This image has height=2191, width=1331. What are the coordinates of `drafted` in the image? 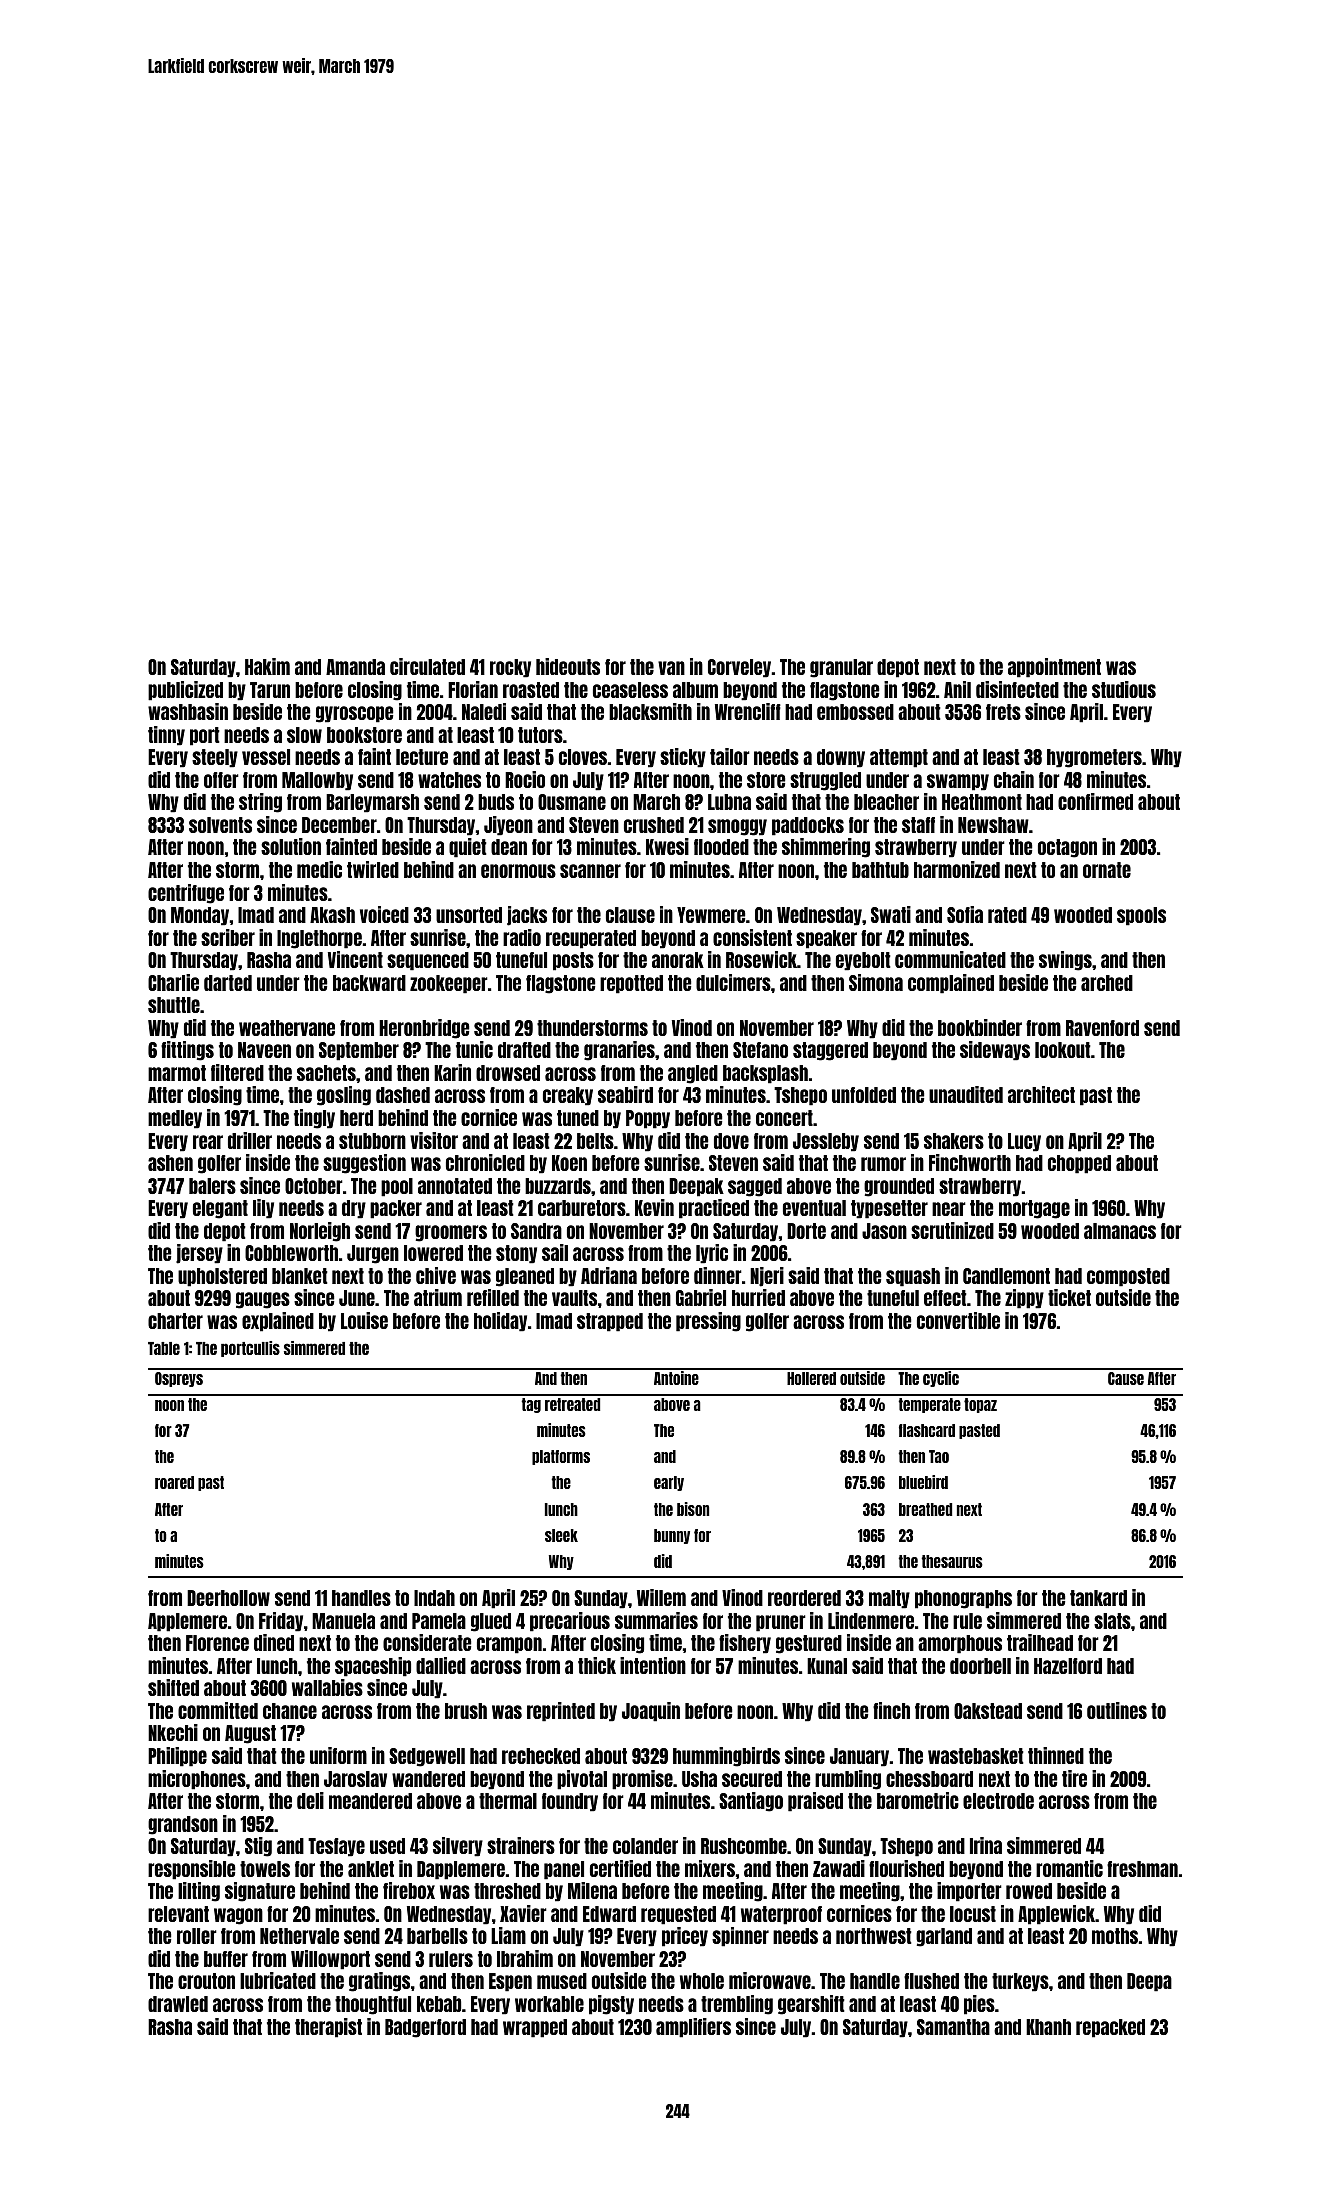 It's located at (524, 1050).
